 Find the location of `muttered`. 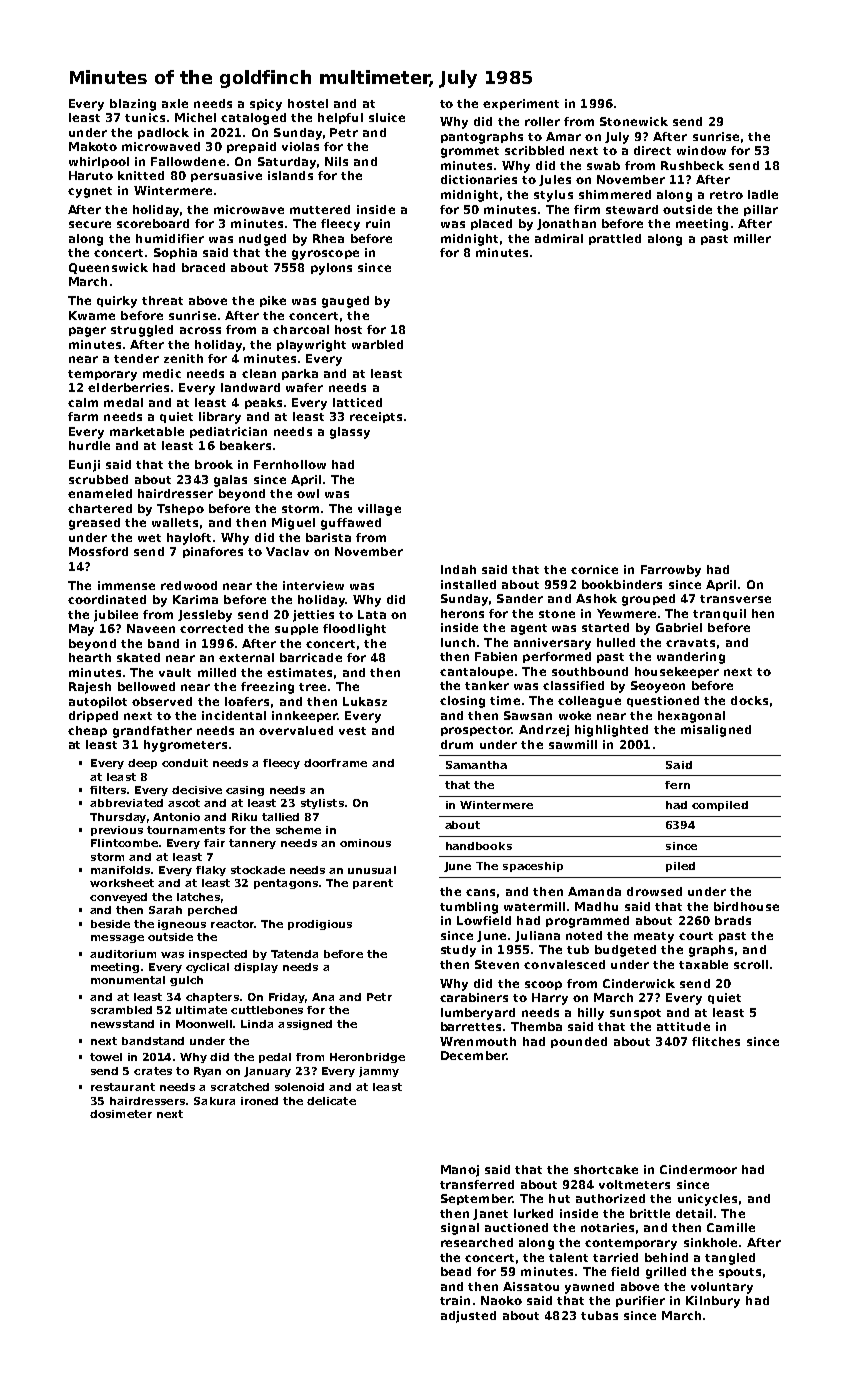

muttered is located at coordinates (320, 209).
